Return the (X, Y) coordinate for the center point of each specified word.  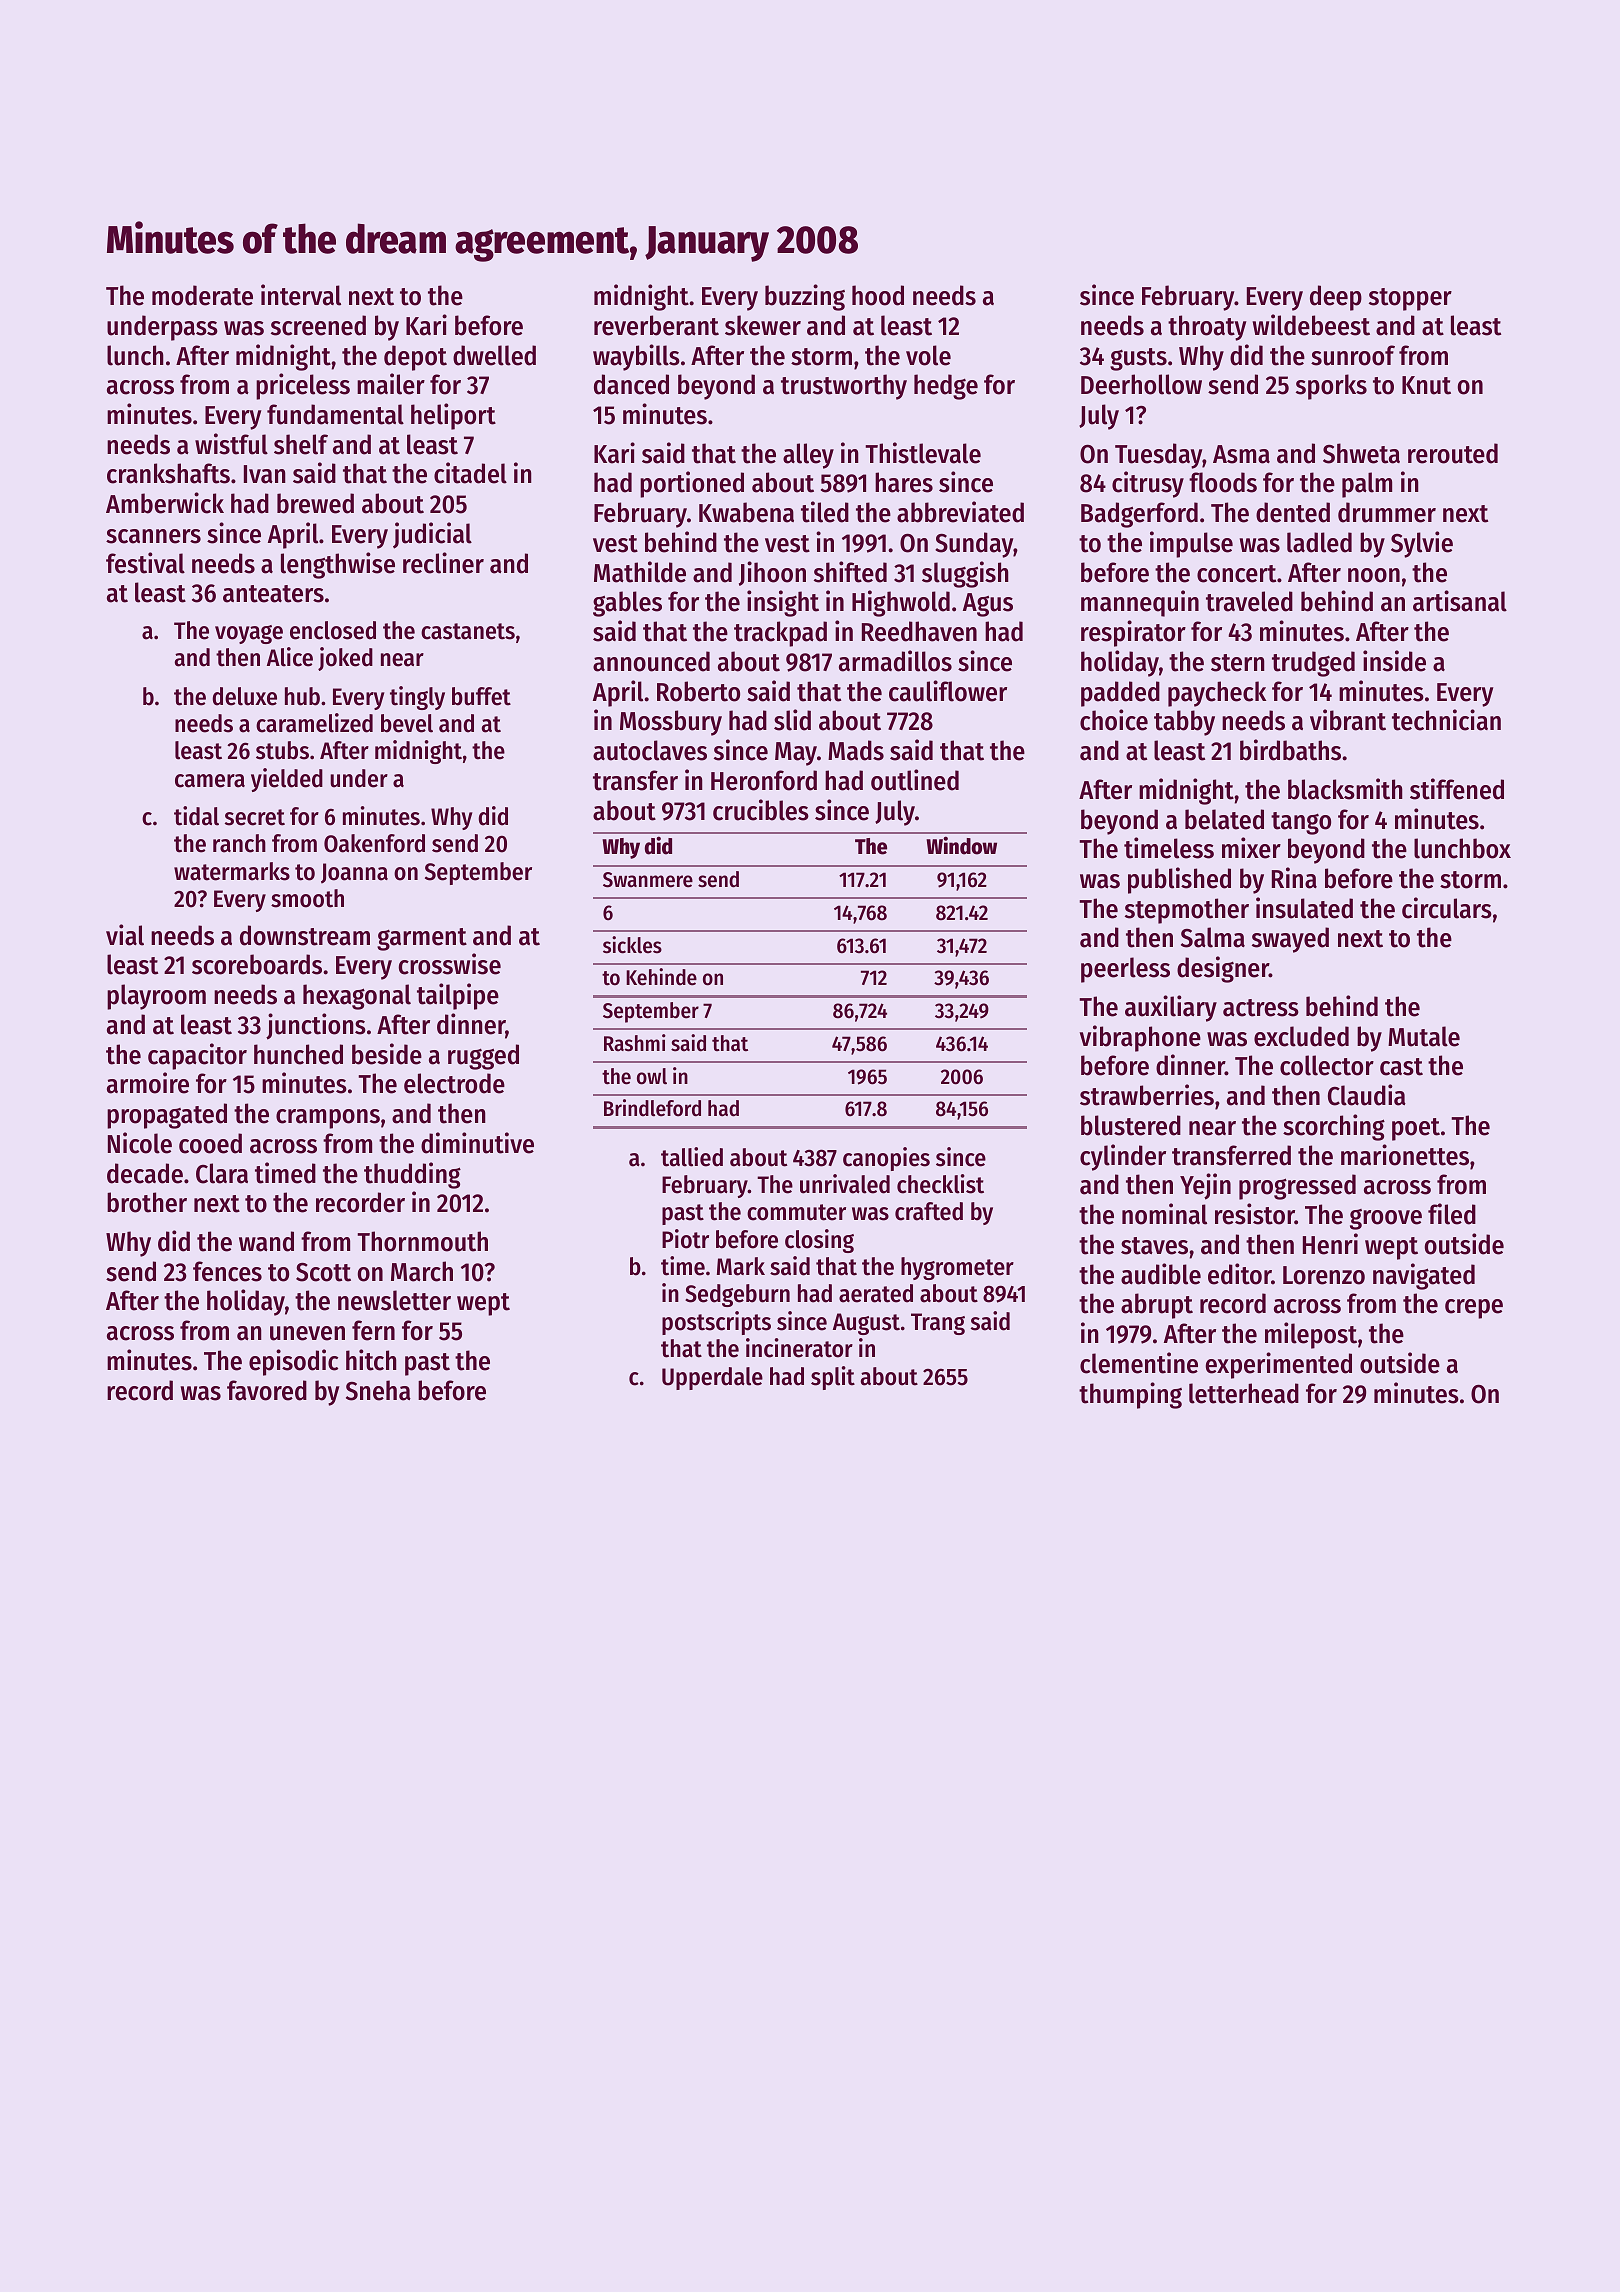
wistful (231, 444)
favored (267, 1390)
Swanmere (648, 880)
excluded (1301, 1036)
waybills (636, 357)
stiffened (1457, 789)
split (833, 1378)
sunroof (1353, 355)
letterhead (1244, 1393)
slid (792, 720)
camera (210, 781)
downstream (305, 935)
